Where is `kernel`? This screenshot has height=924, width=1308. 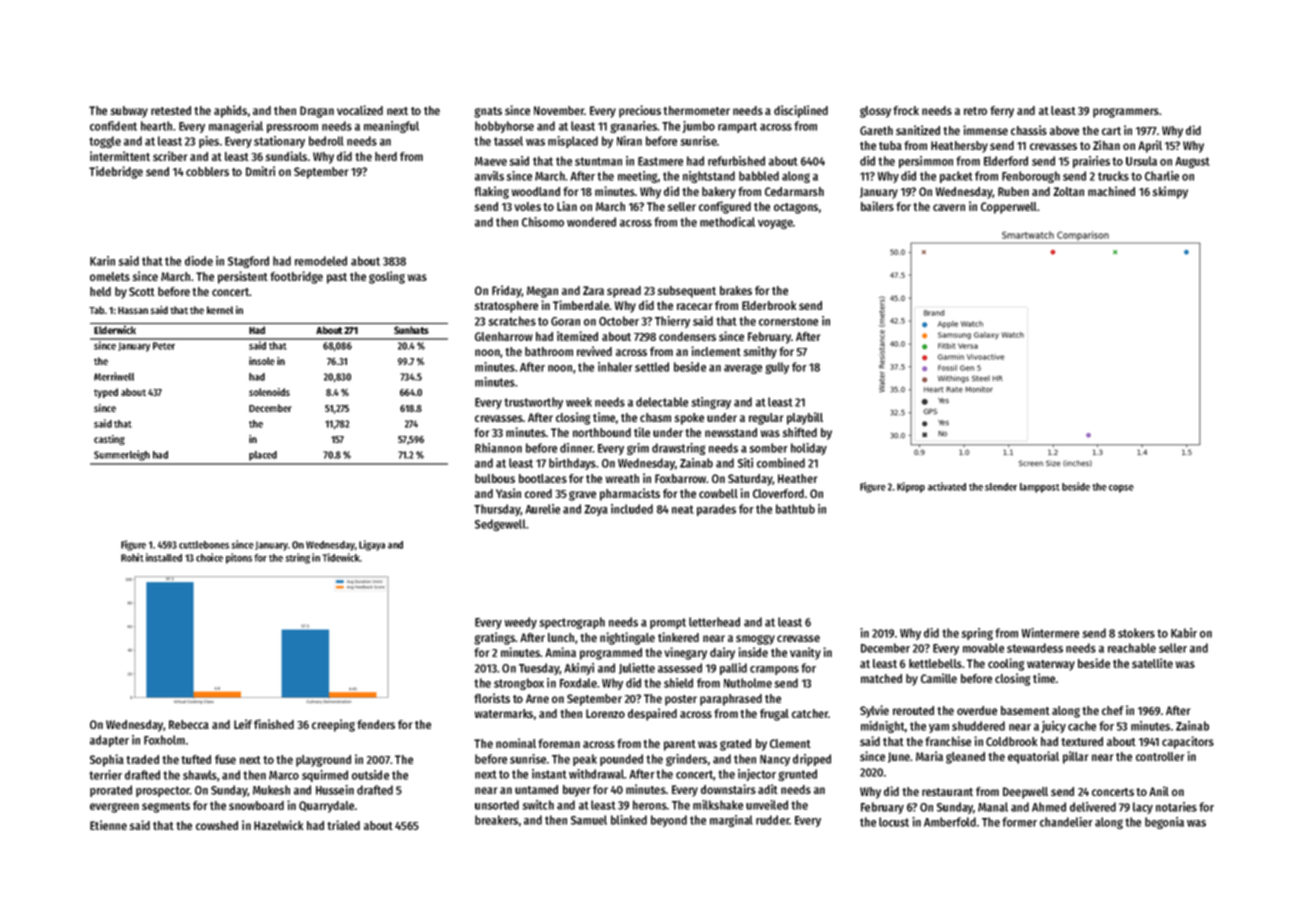
kernel is located at coordinates (220, 310).
